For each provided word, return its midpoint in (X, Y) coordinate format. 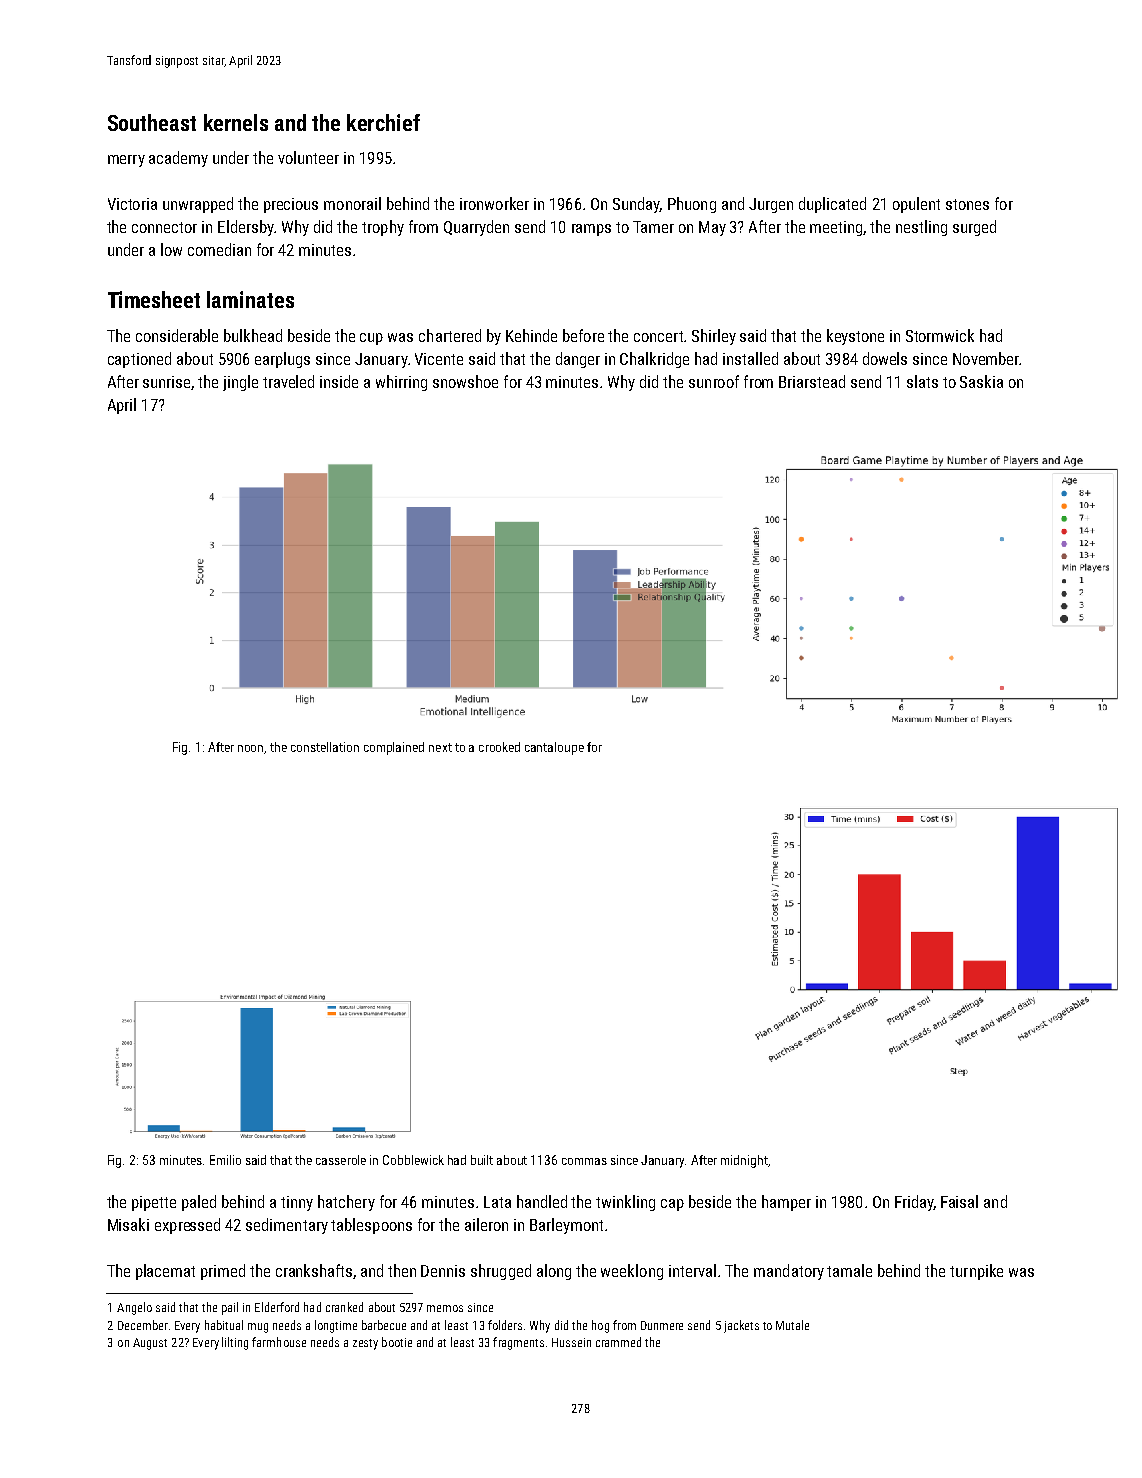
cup (371, 339)
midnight (744, 1161)
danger (578, 360)
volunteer (308, 157)
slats (922, 381)
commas (584, 1161)
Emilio (225, 1160)
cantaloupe (554, 748)
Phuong (692, 205)
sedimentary (287, 1226)
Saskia (981, 381)
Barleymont (566, 1226)
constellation (325, 747)
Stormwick (940, 335)
